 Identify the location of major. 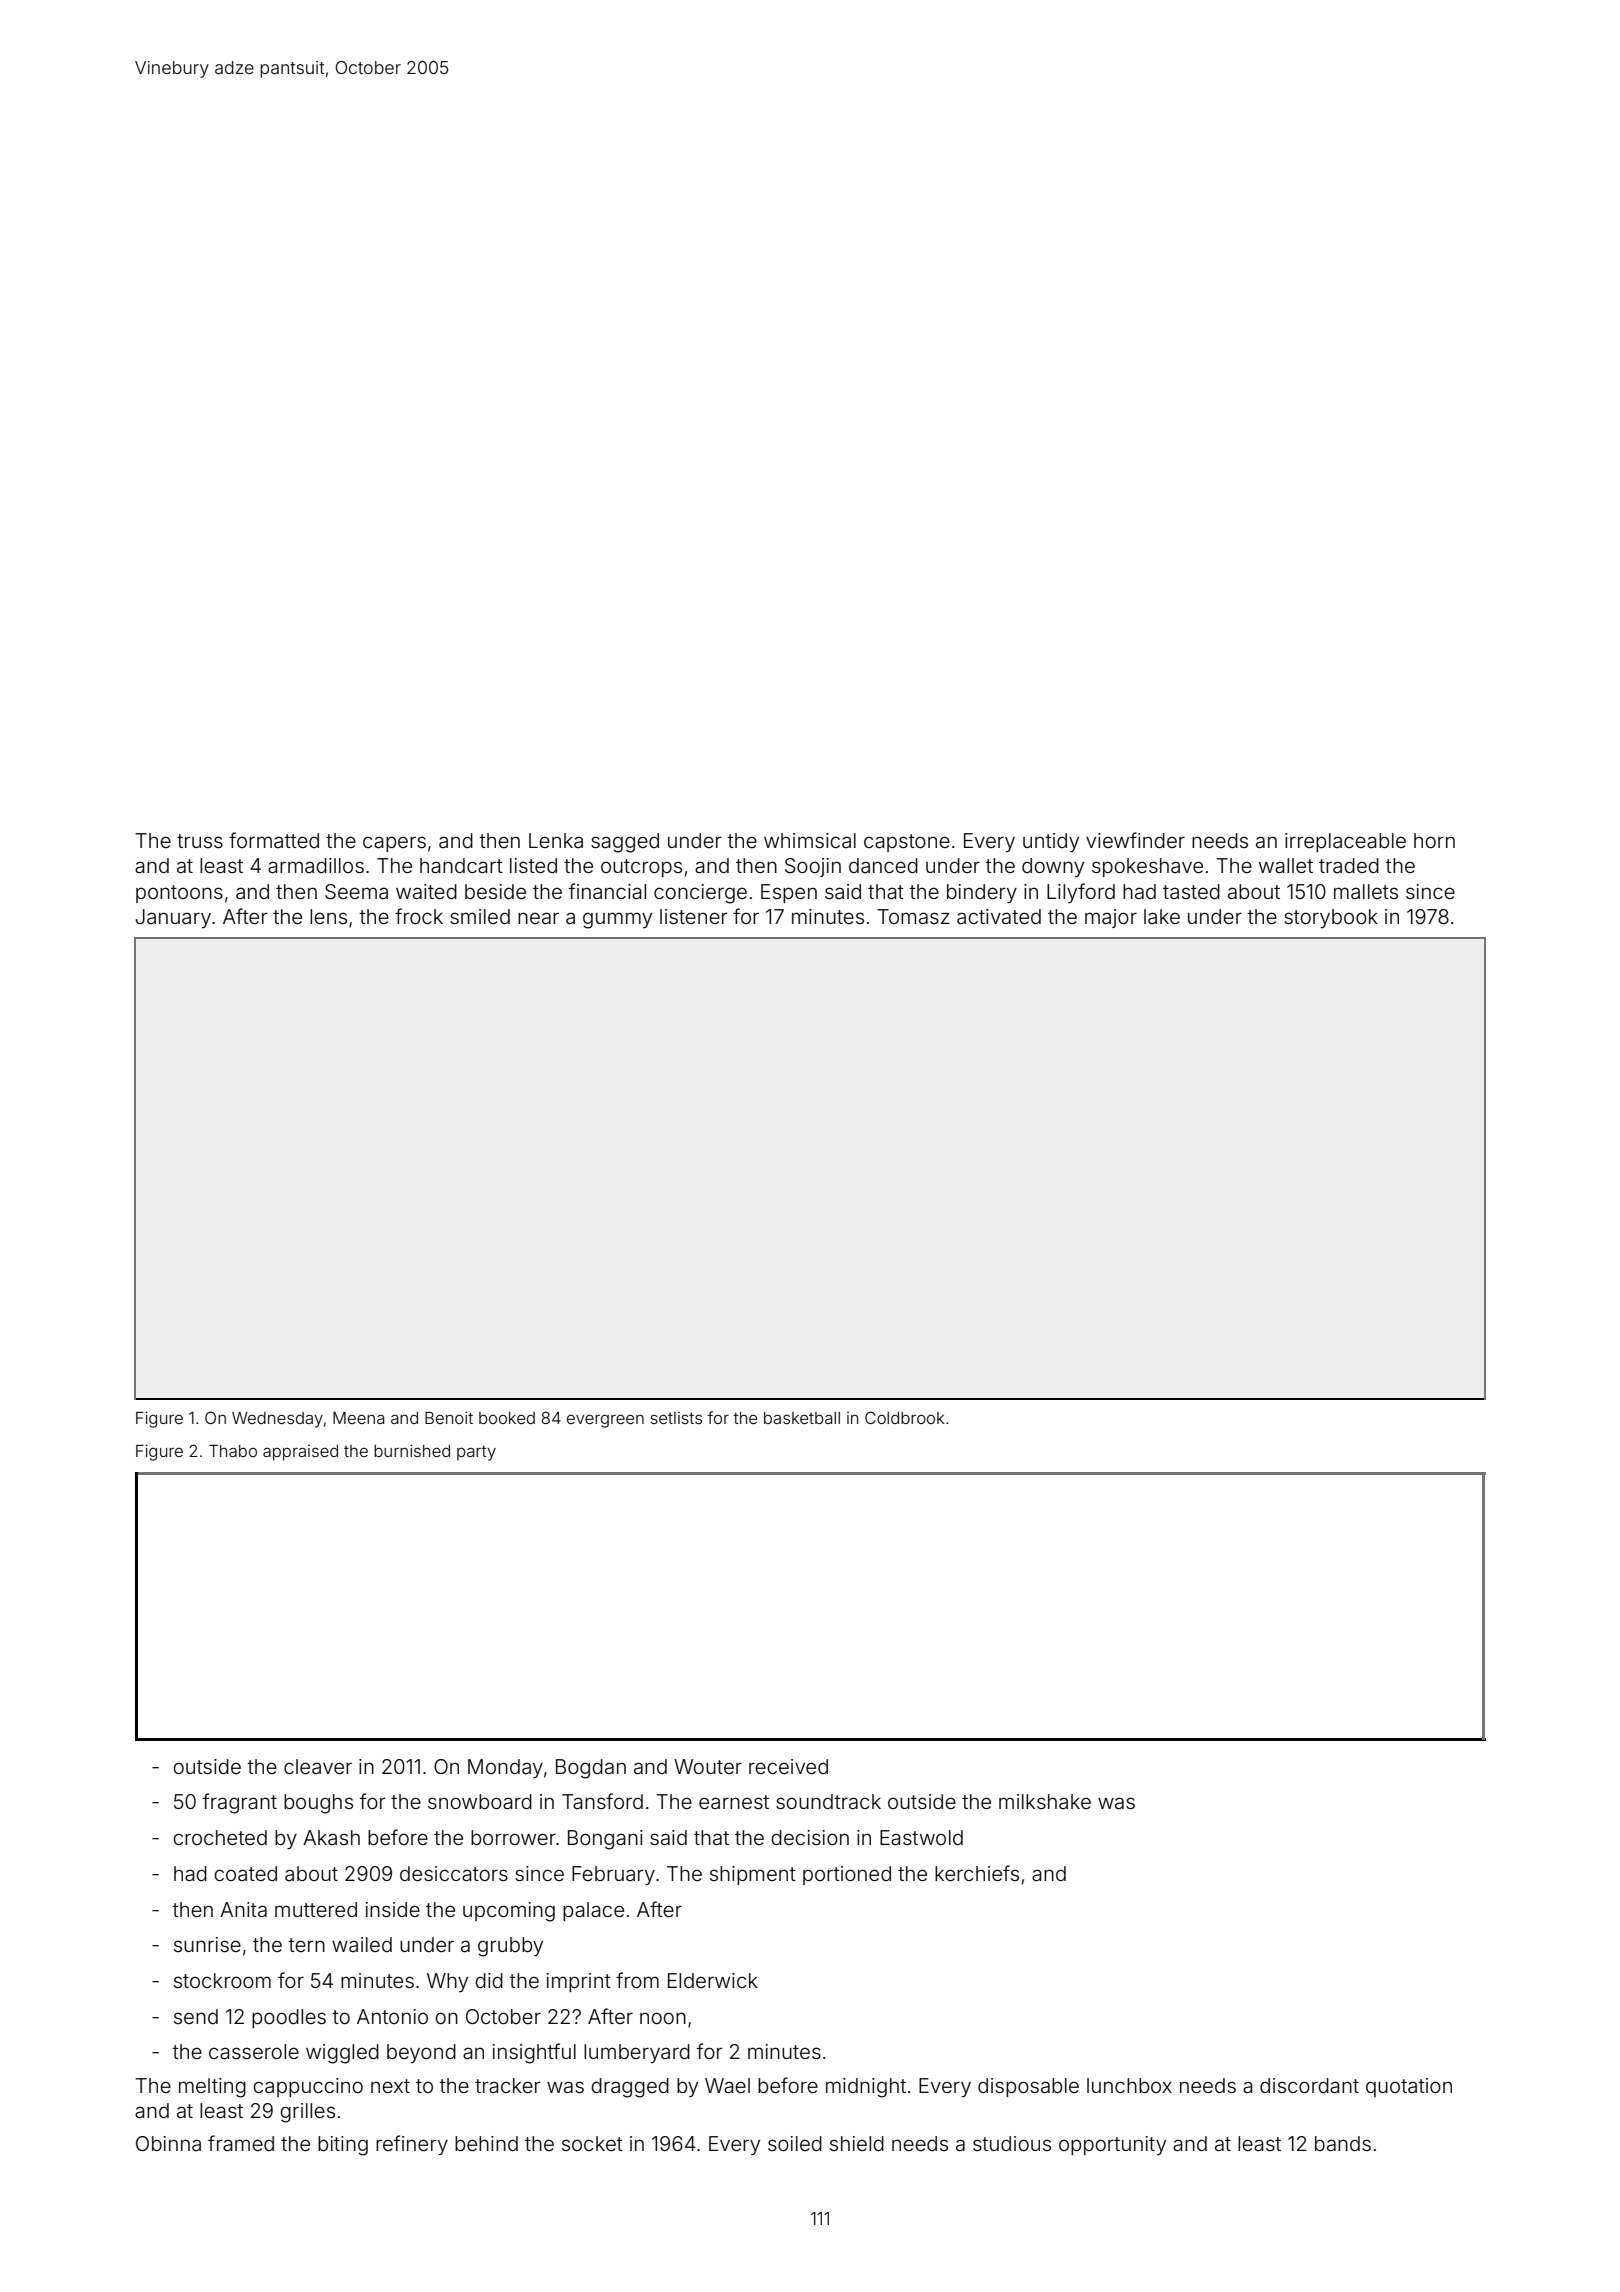
(1111, 918).
